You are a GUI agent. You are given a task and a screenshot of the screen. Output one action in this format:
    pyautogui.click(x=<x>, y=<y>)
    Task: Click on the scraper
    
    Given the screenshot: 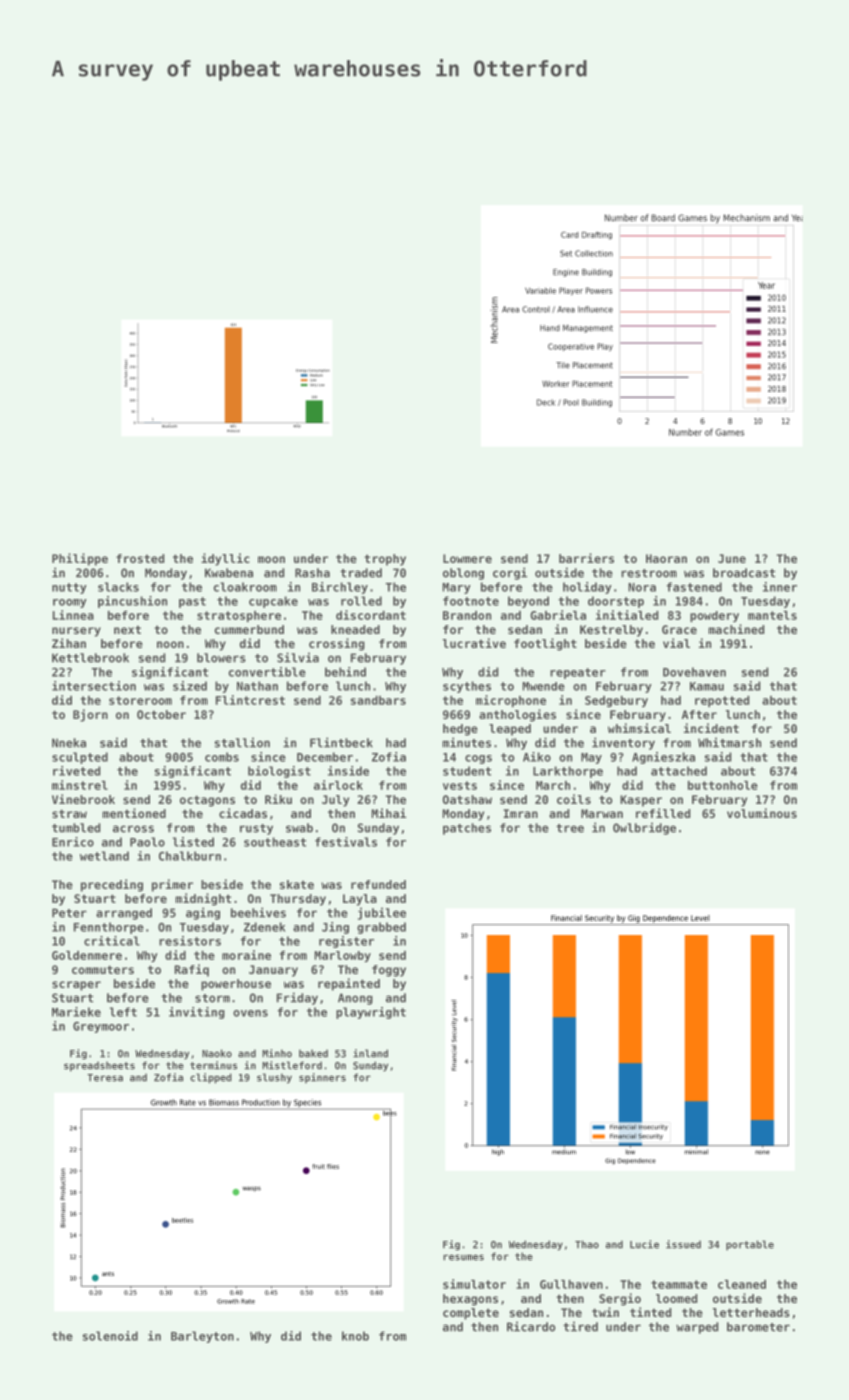 What is the action you would take?
    pyautogui.click(x=76, y=986)
